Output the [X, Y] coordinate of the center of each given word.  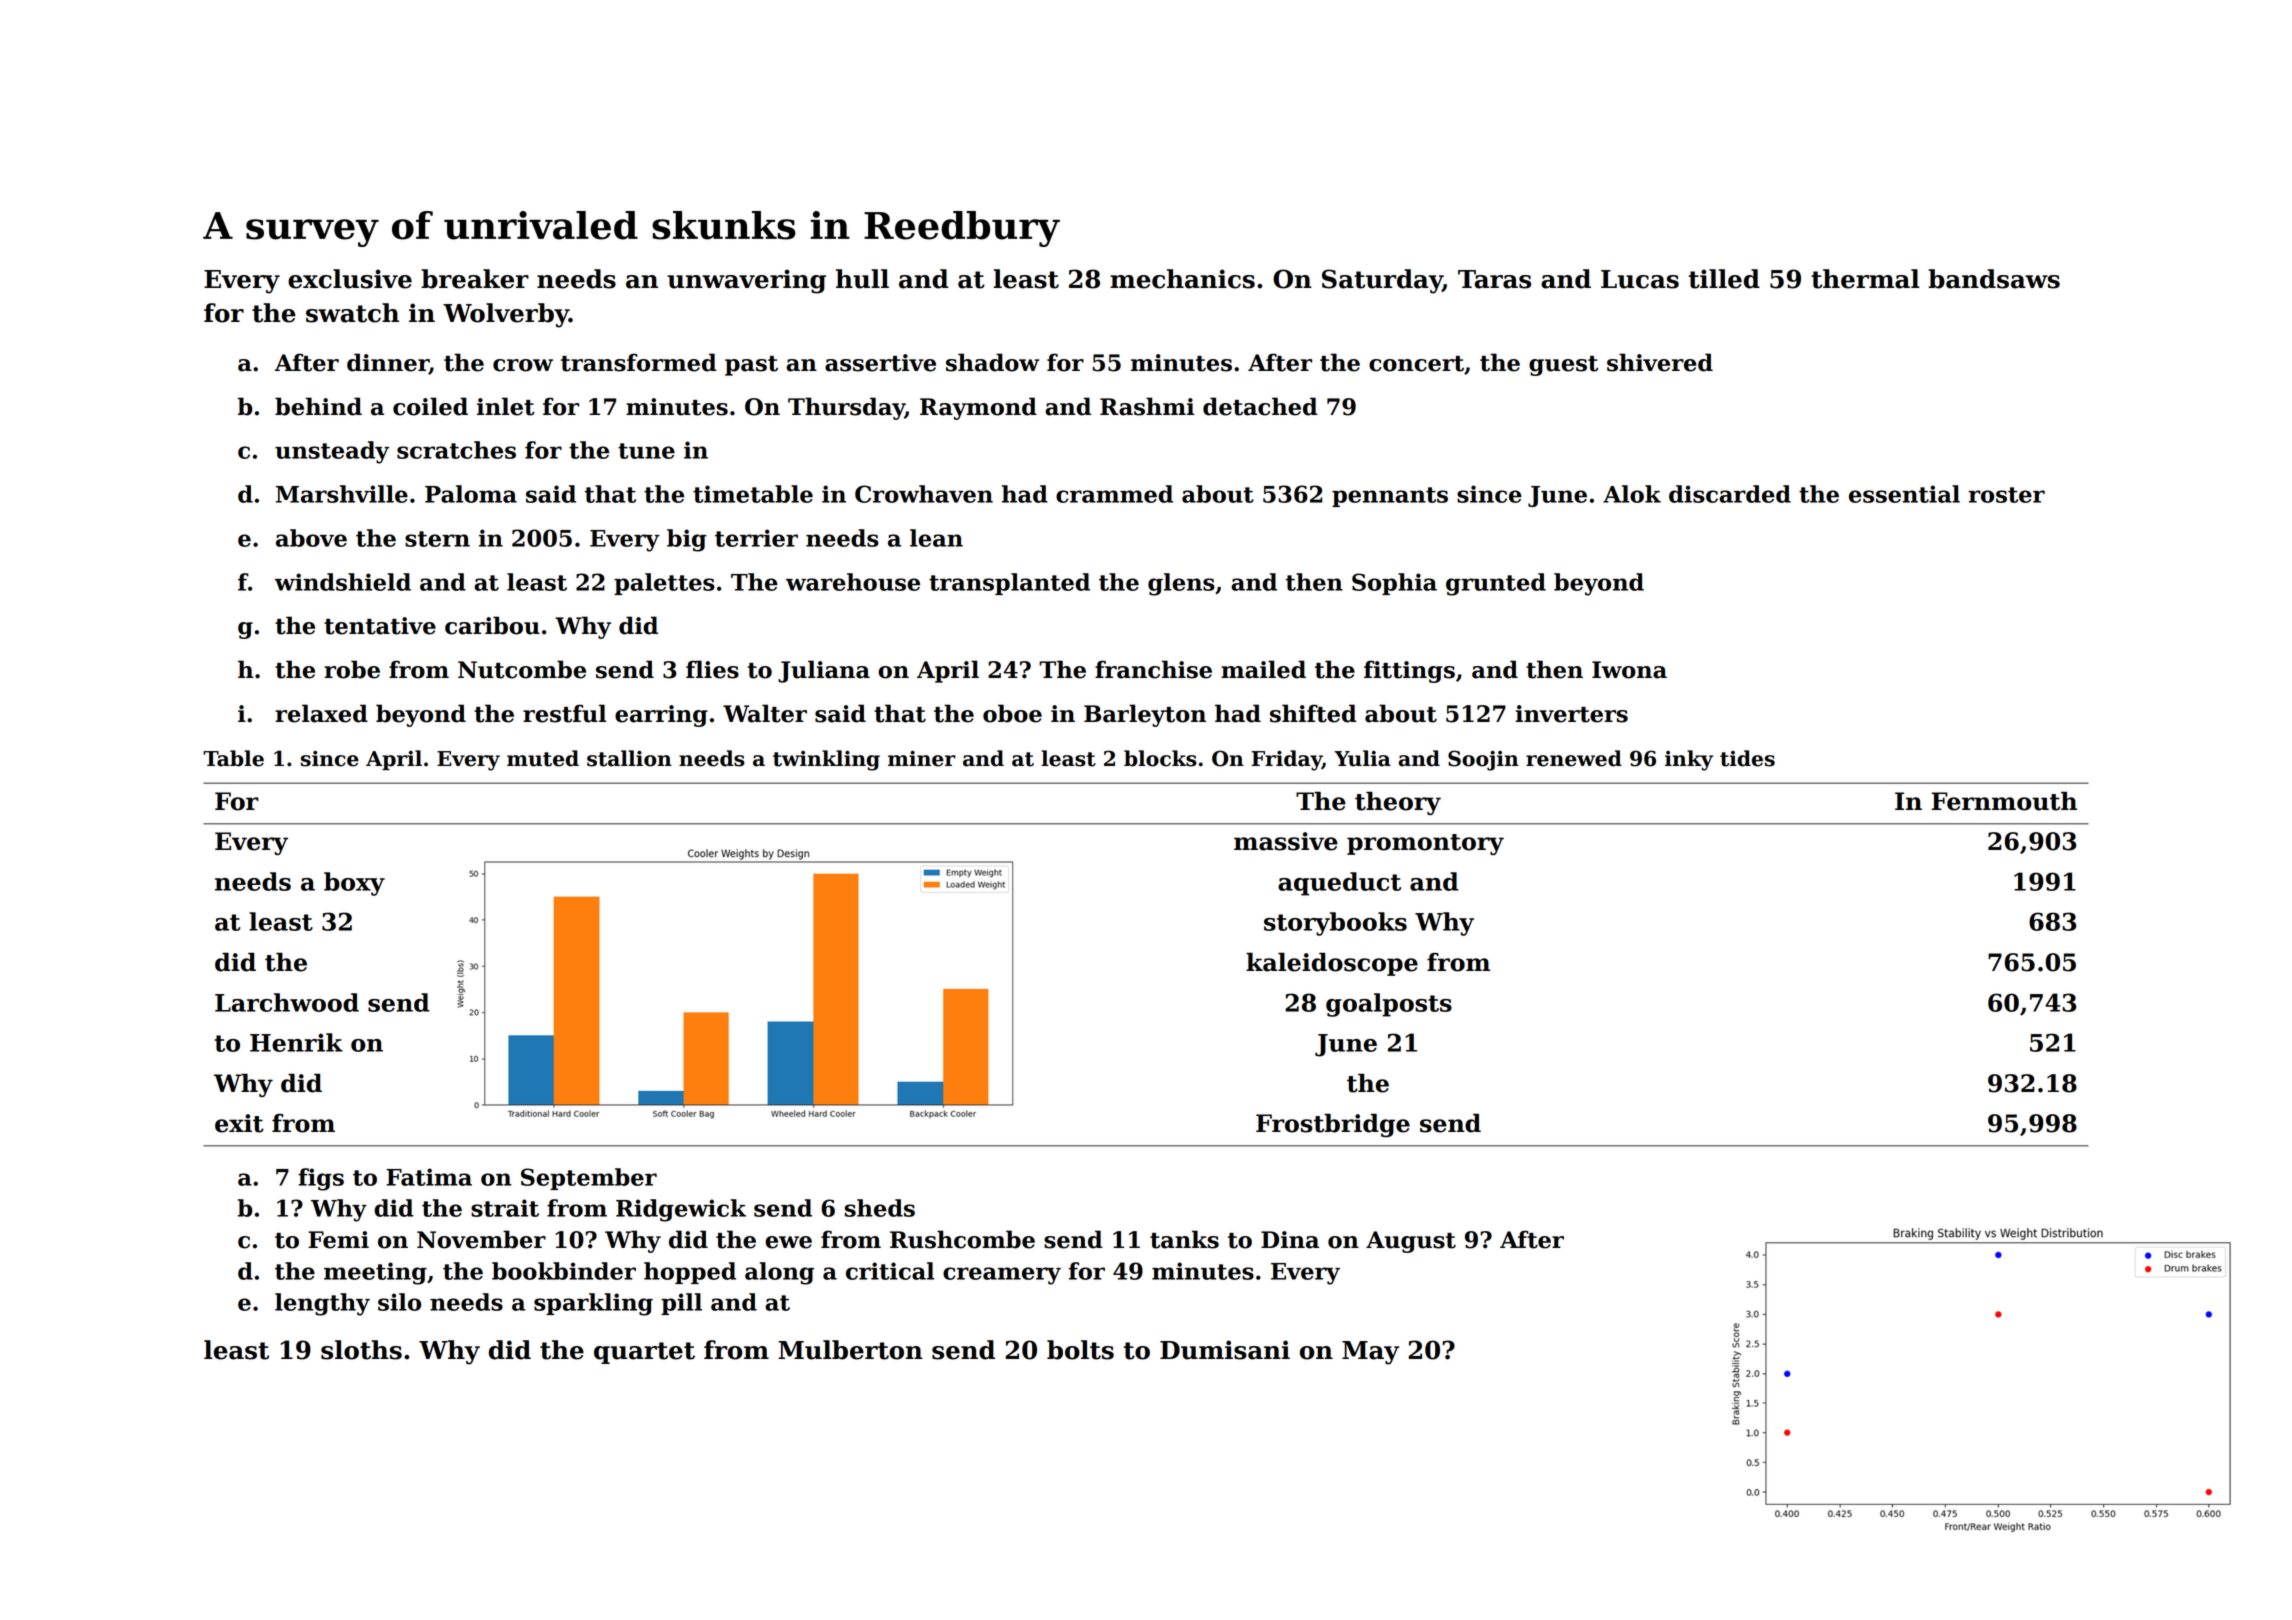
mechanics [1182, 279]
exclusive [350, 279]
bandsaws [1994, 279]
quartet [644, 1353]
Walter [765, 713]
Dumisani [1225, 1350]
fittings [1409, 671]
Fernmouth [2004, 801]
